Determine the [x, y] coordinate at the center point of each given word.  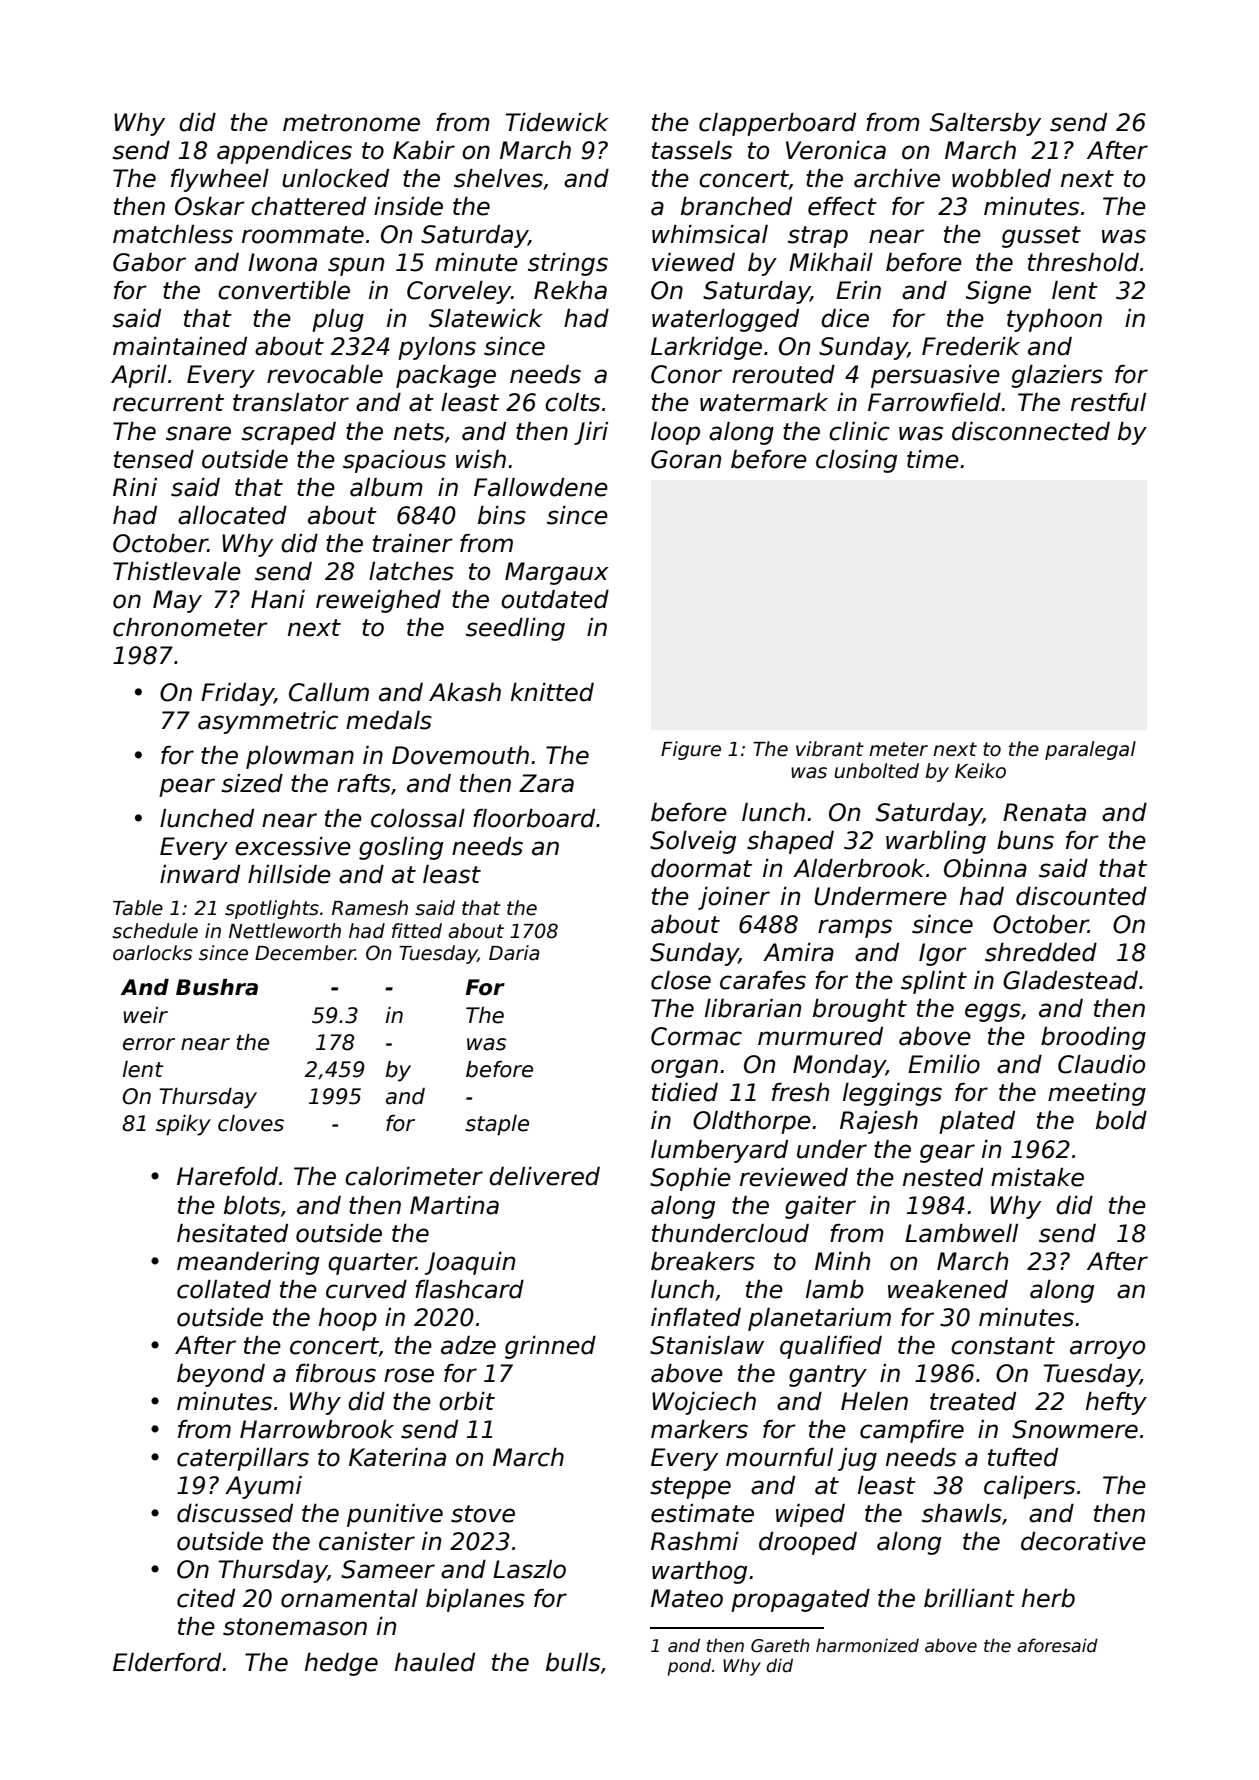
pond [689, 1667]
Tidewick [557, 122]
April [139, 376]
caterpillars [243, 1459]
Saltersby [985, 124]
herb [1048, 1598]
